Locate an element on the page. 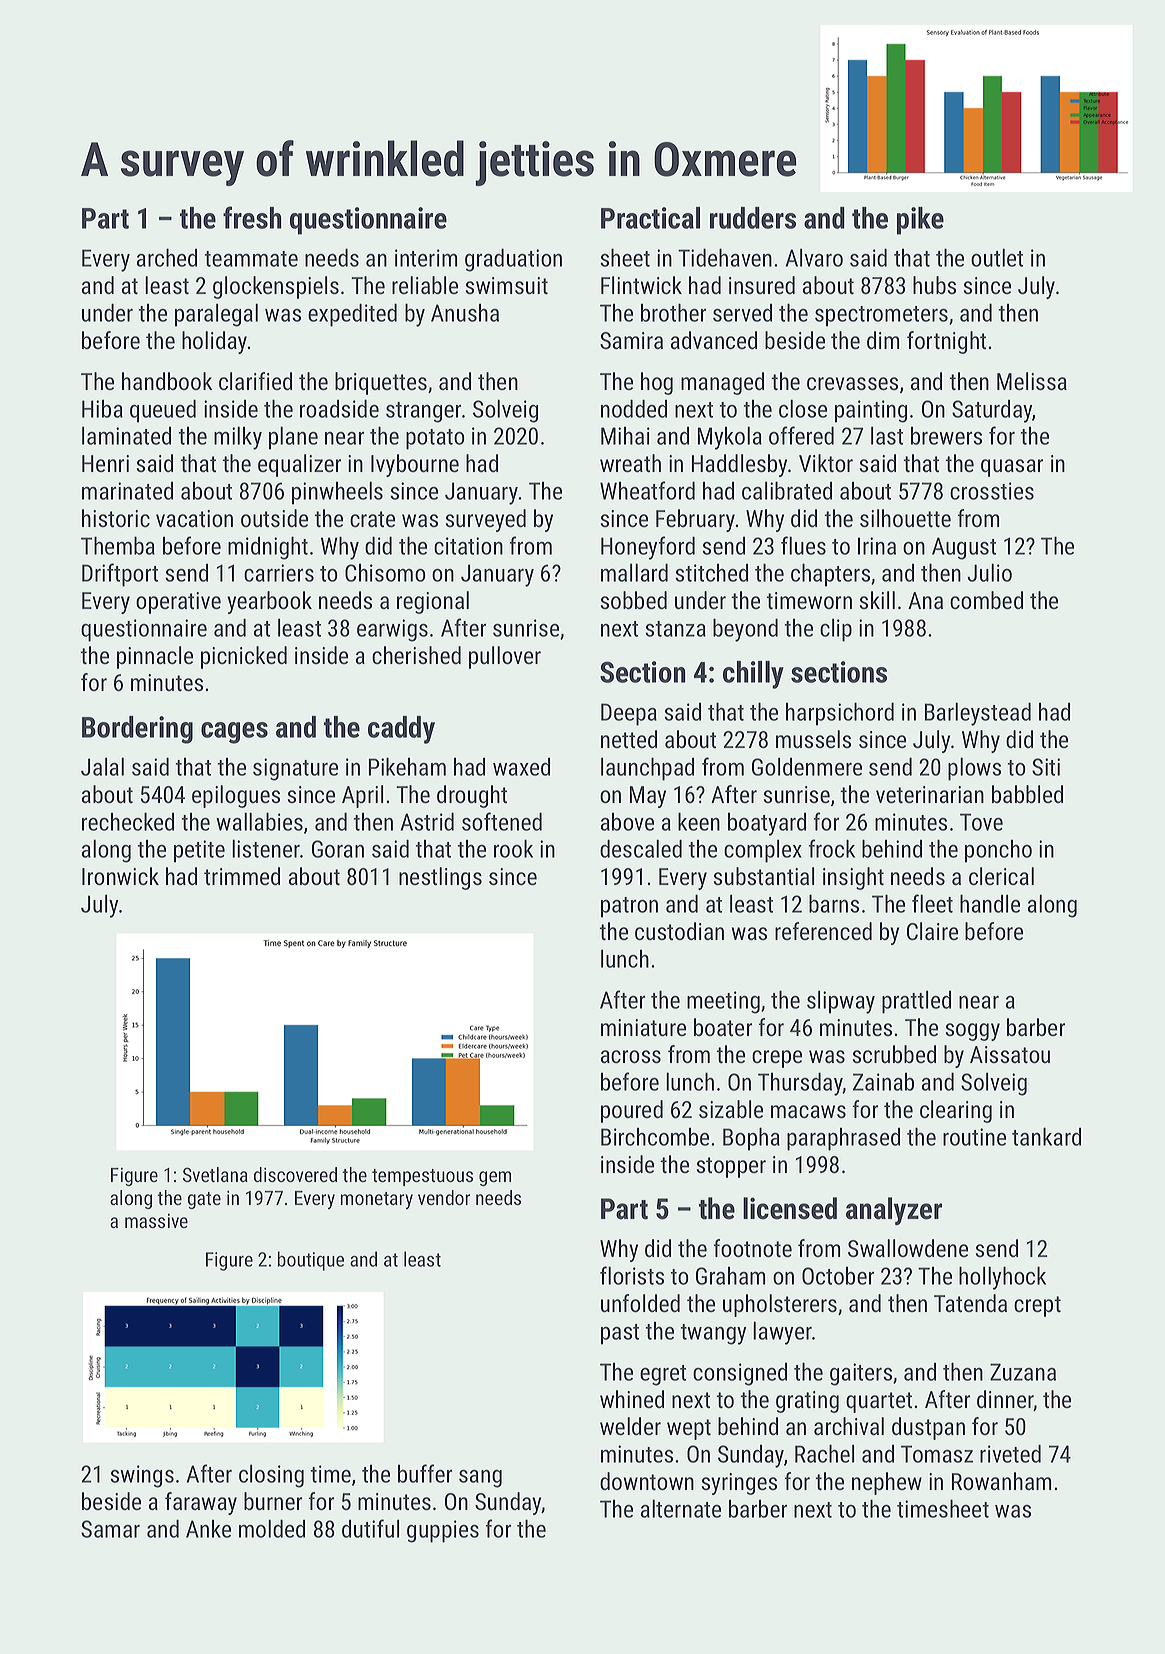  swings is located at coordinates (142, 1476).
